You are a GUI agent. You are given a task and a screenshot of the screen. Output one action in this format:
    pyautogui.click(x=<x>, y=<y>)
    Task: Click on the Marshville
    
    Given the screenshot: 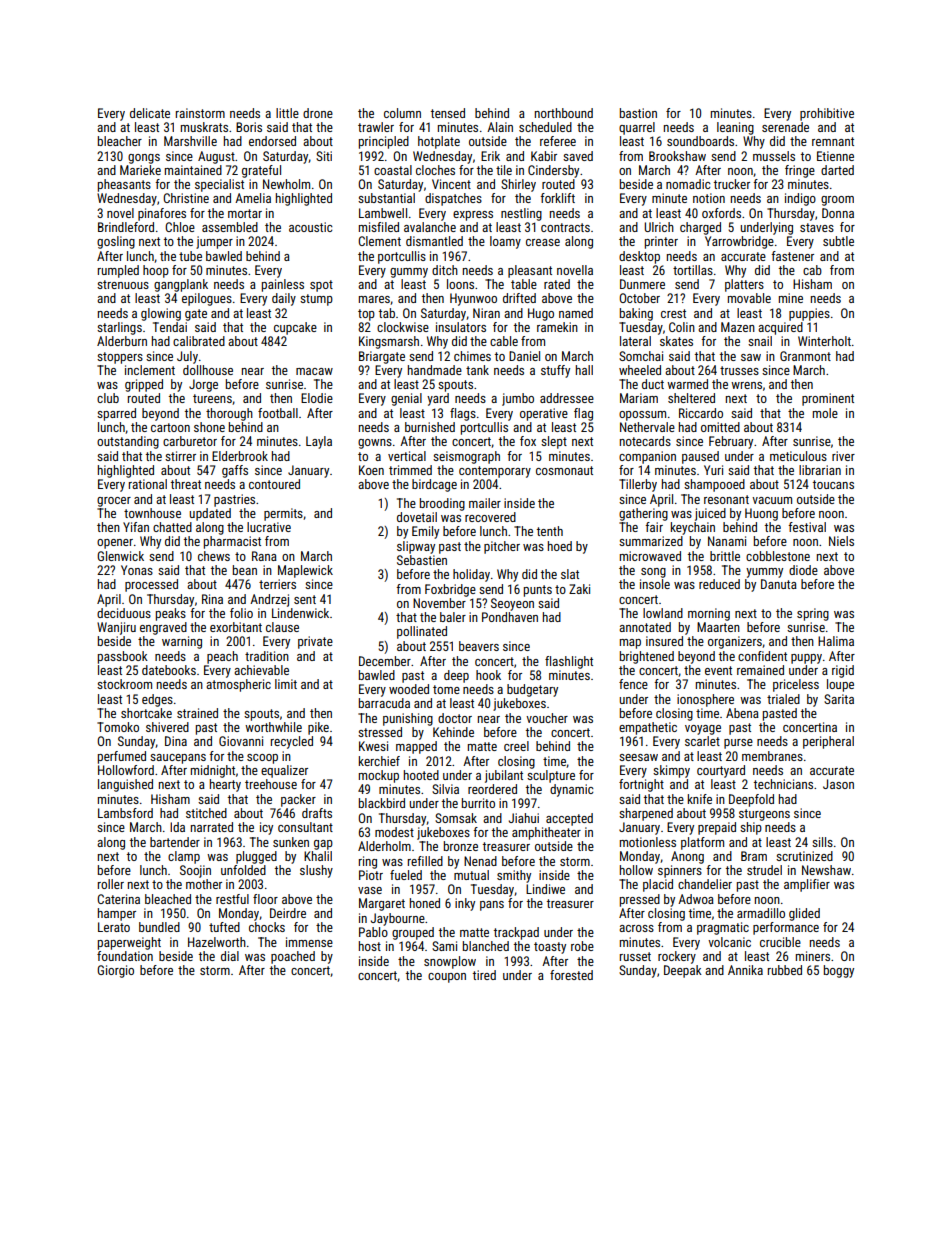 What is the action you would take?
    pyautogui.click(x=190, y=141)
